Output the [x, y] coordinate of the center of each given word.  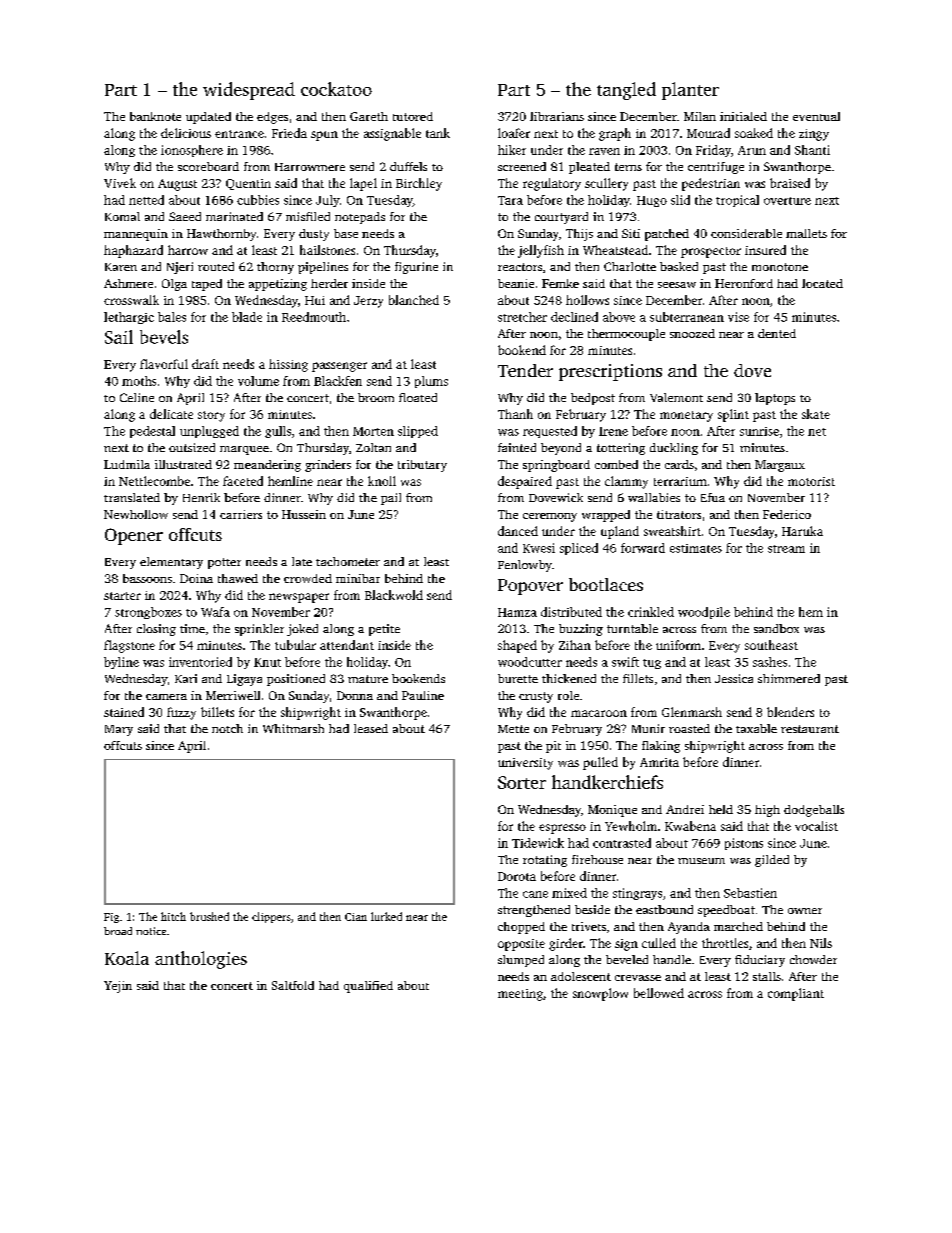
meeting [520, 995]
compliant [796, 994]
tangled [626, 91]
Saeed [185, 216]
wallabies [654, 497]
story [211, 416]
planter [690, 91]
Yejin [118, 987]
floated [418, 397]
